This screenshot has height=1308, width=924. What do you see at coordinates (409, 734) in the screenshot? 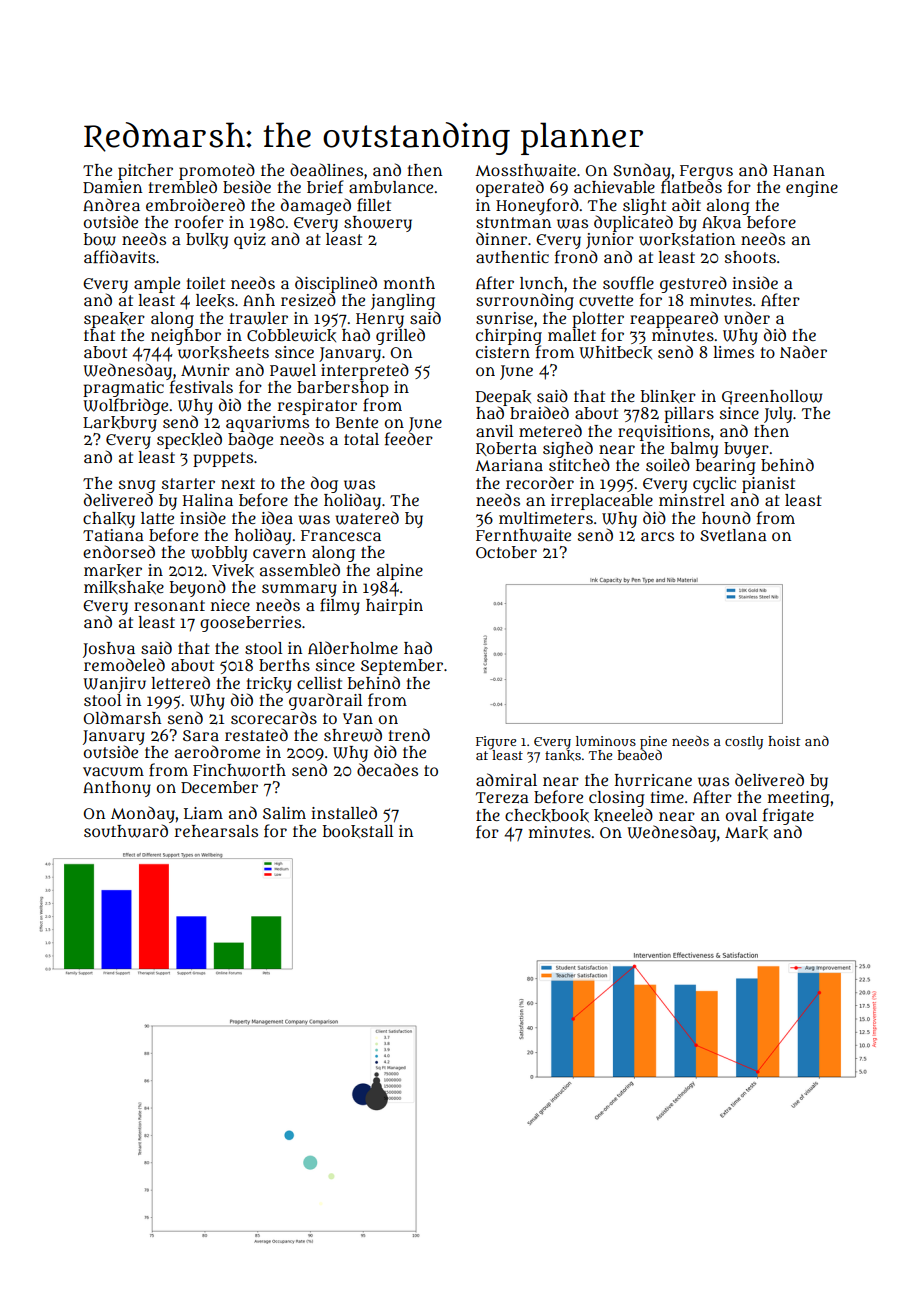
I see `trend` at bounding box center [409, 734].
